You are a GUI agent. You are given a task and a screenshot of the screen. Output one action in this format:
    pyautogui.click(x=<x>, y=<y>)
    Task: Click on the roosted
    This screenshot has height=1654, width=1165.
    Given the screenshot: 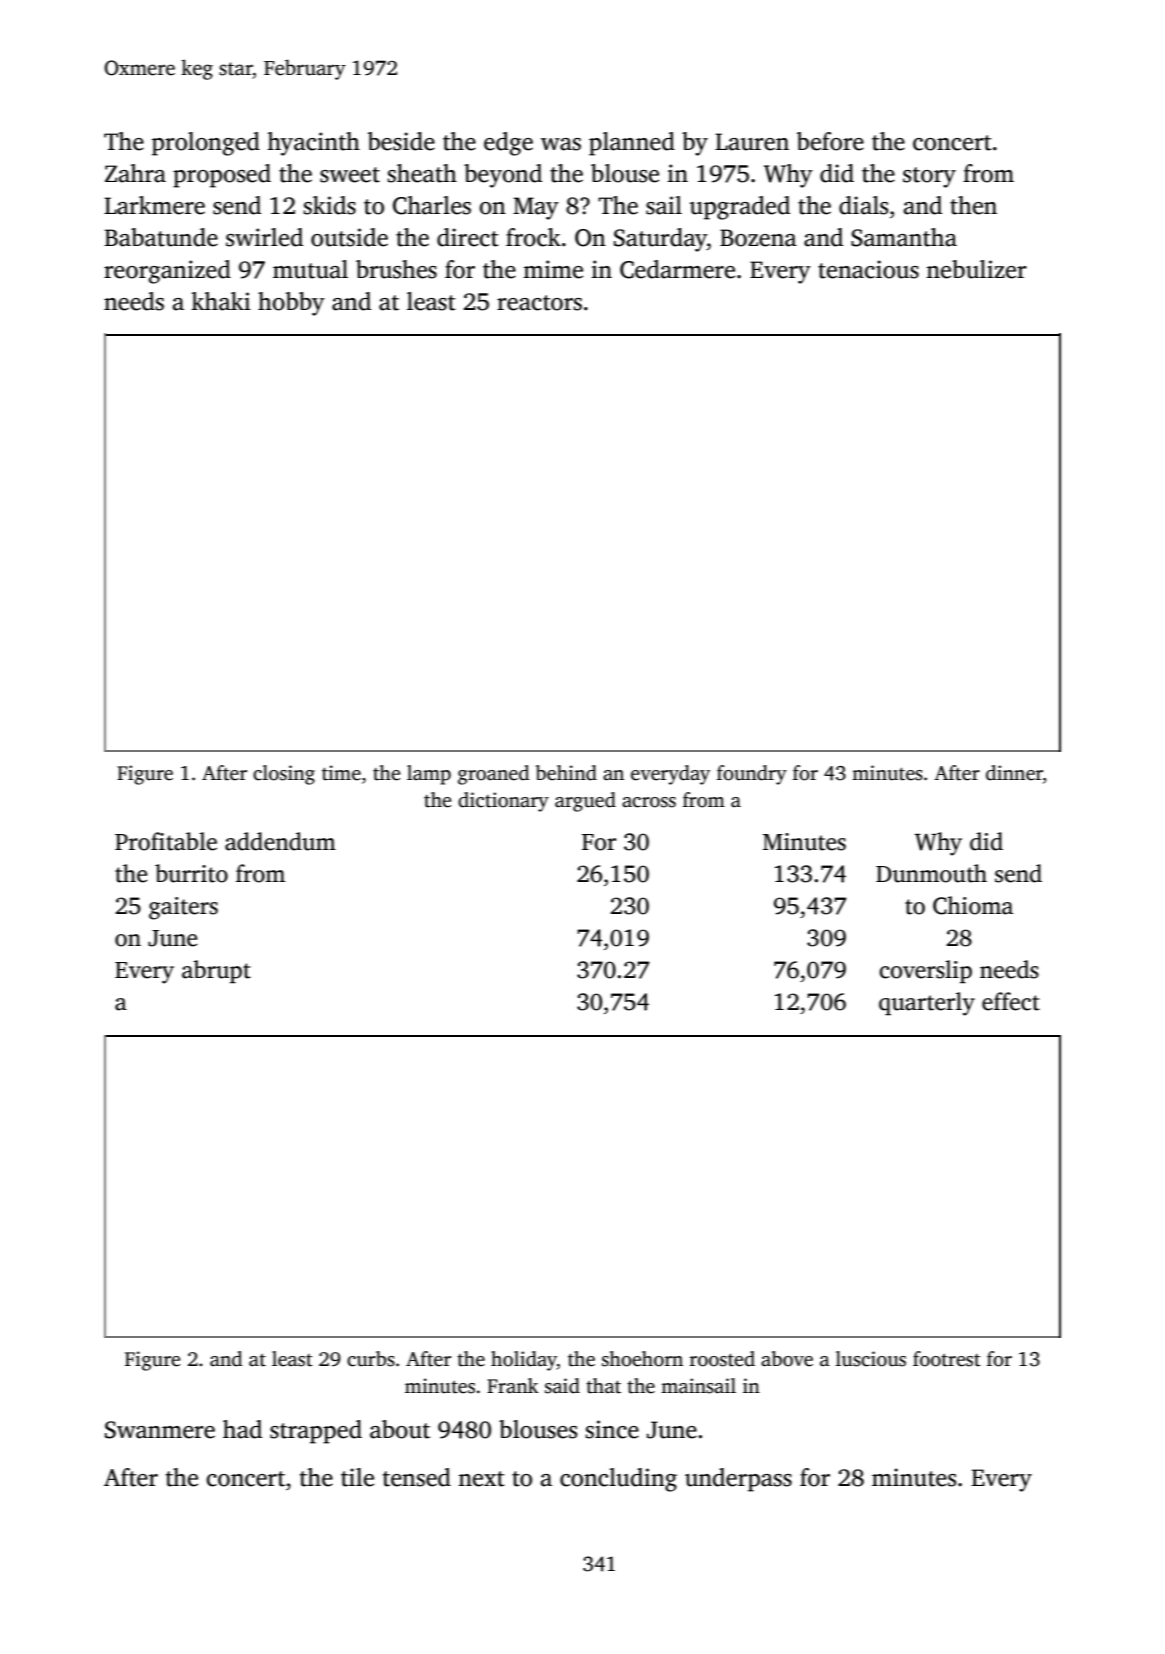 What is the action you would take?
    pyautogui.click(x=722, y=1359)
